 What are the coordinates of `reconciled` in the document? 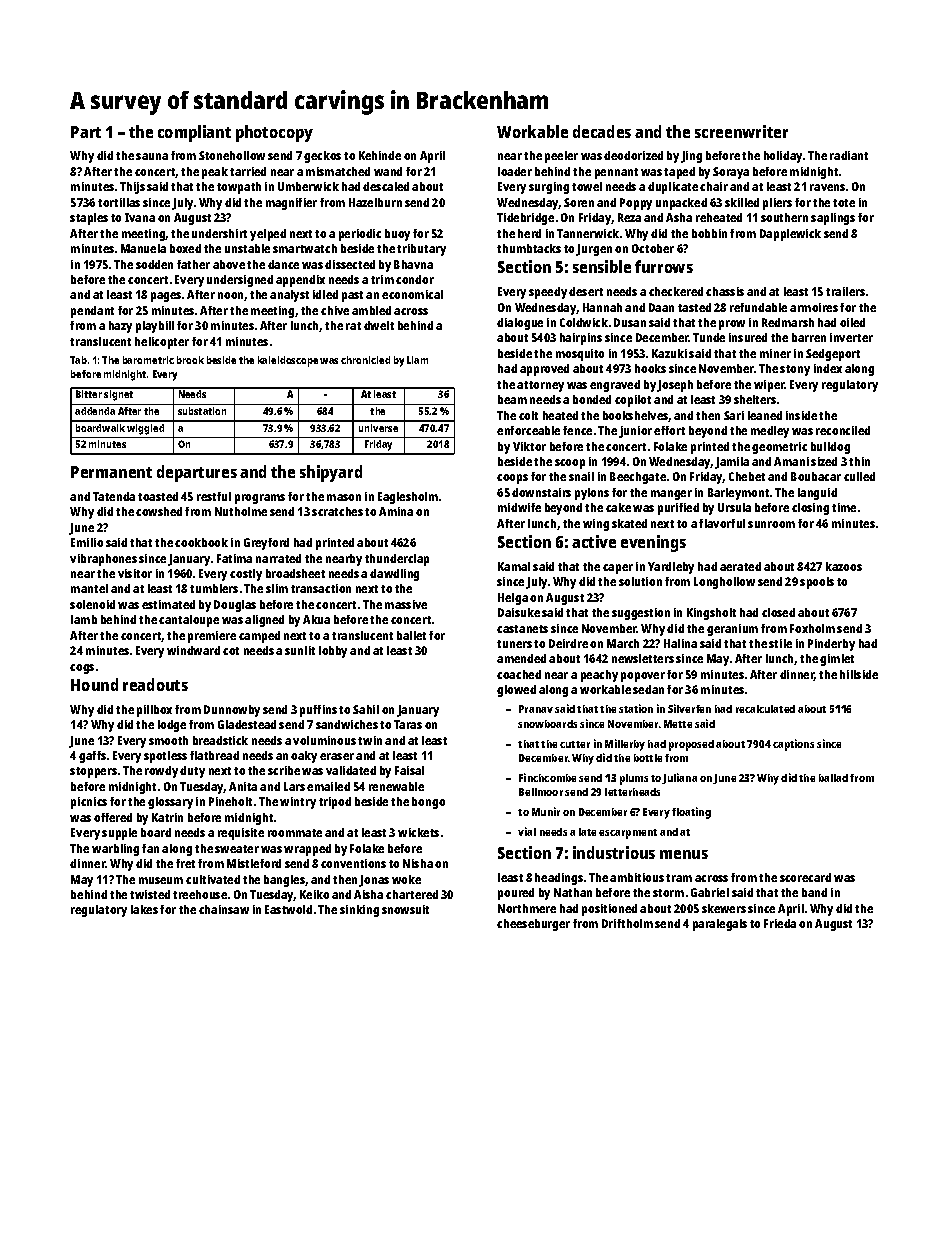 It's located at (843, 430).
